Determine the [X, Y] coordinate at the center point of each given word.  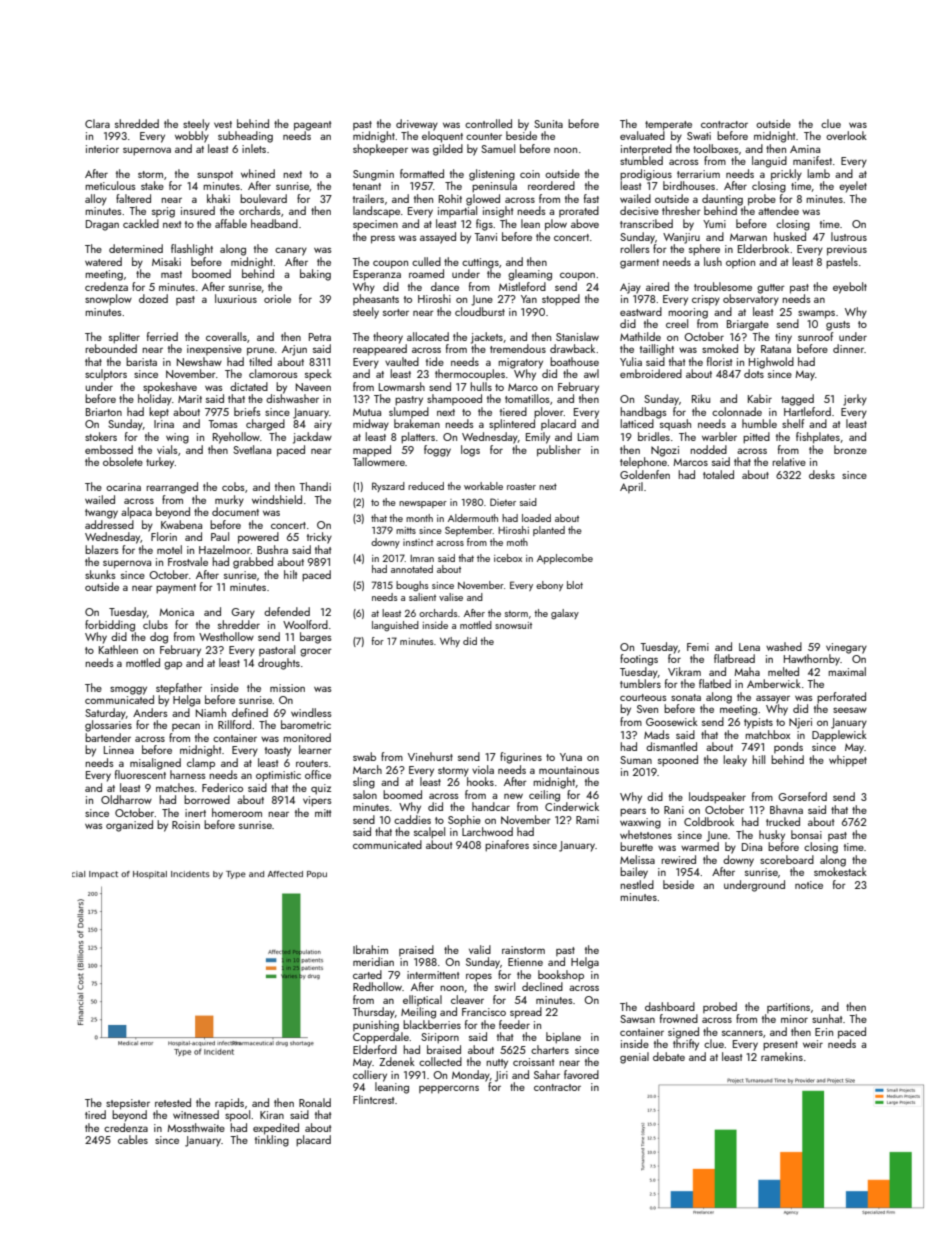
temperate [668, 126]
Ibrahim [370, 949]
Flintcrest [373, 1099]
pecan [186, 727]
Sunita [548, 124]
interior [102, 149]
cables [133, 1139]
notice [809, 885]
